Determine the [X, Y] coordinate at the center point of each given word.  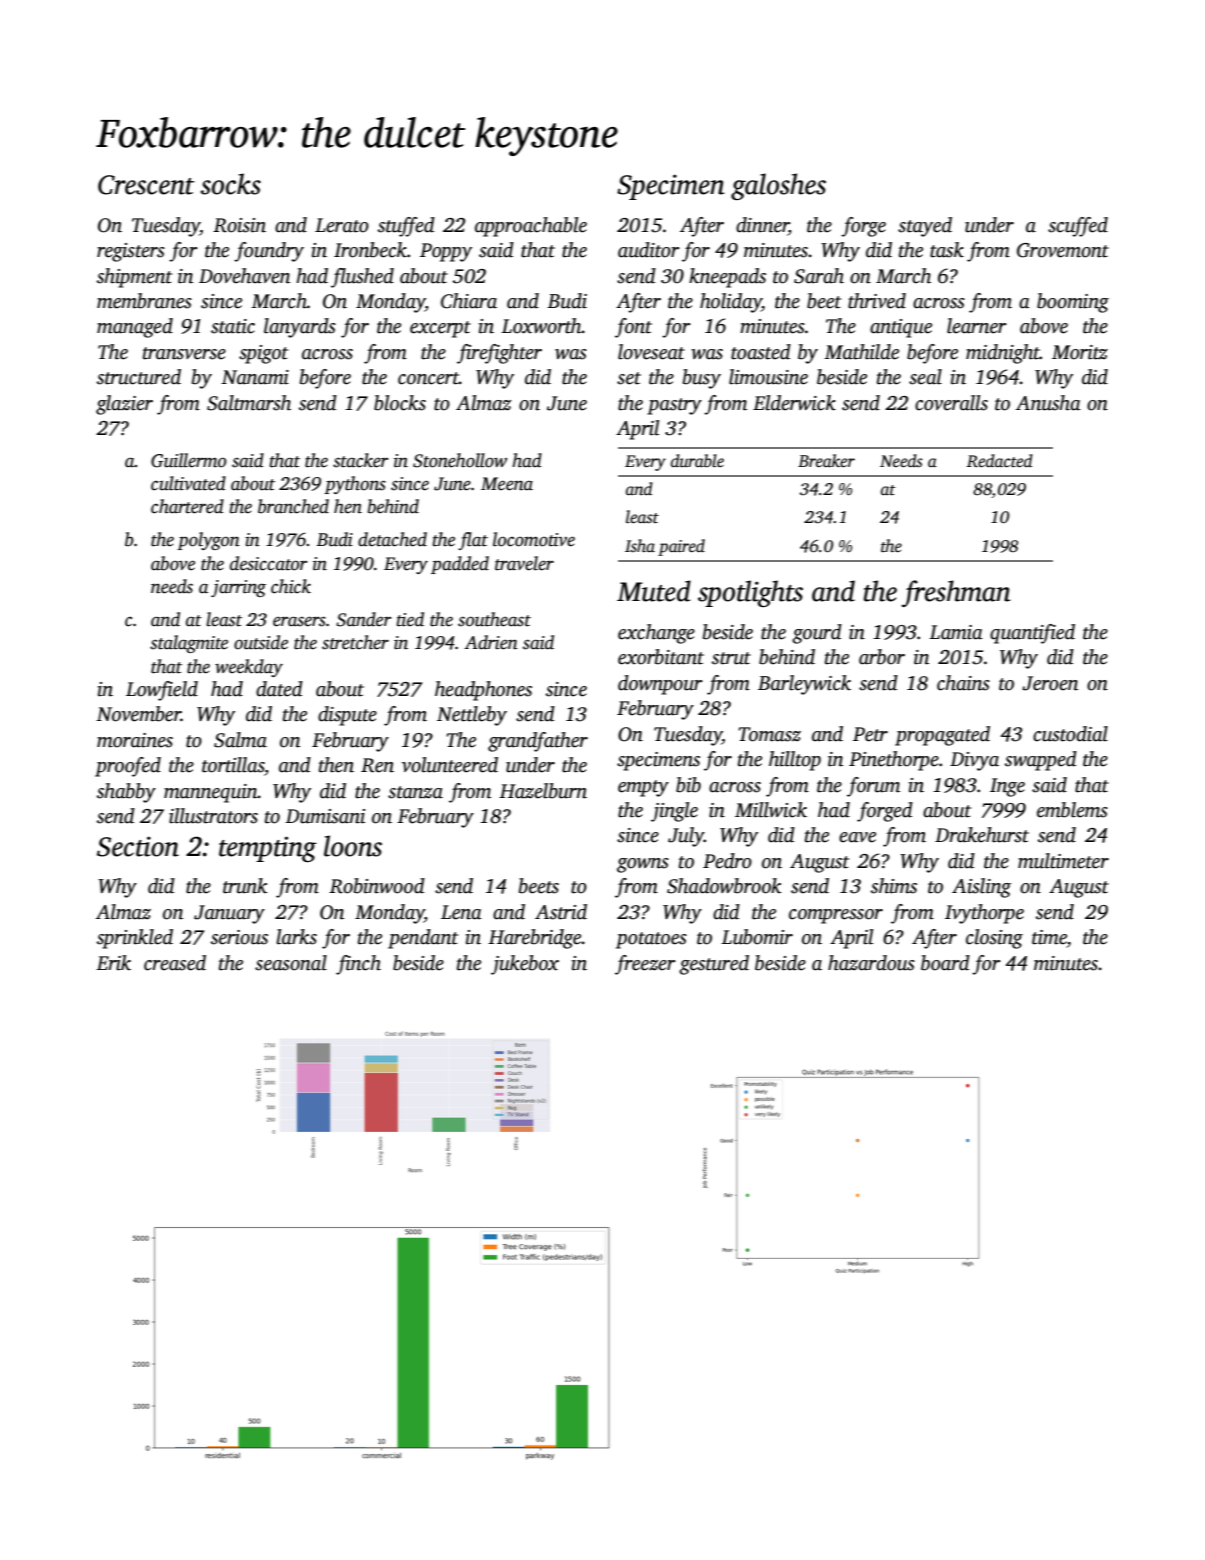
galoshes [778, 186]
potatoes [651, 940]
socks [230, 184]
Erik [113, 963]
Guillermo [189, 460]
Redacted [999, 461]
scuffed [1078, 227]
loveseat [651, 352]
